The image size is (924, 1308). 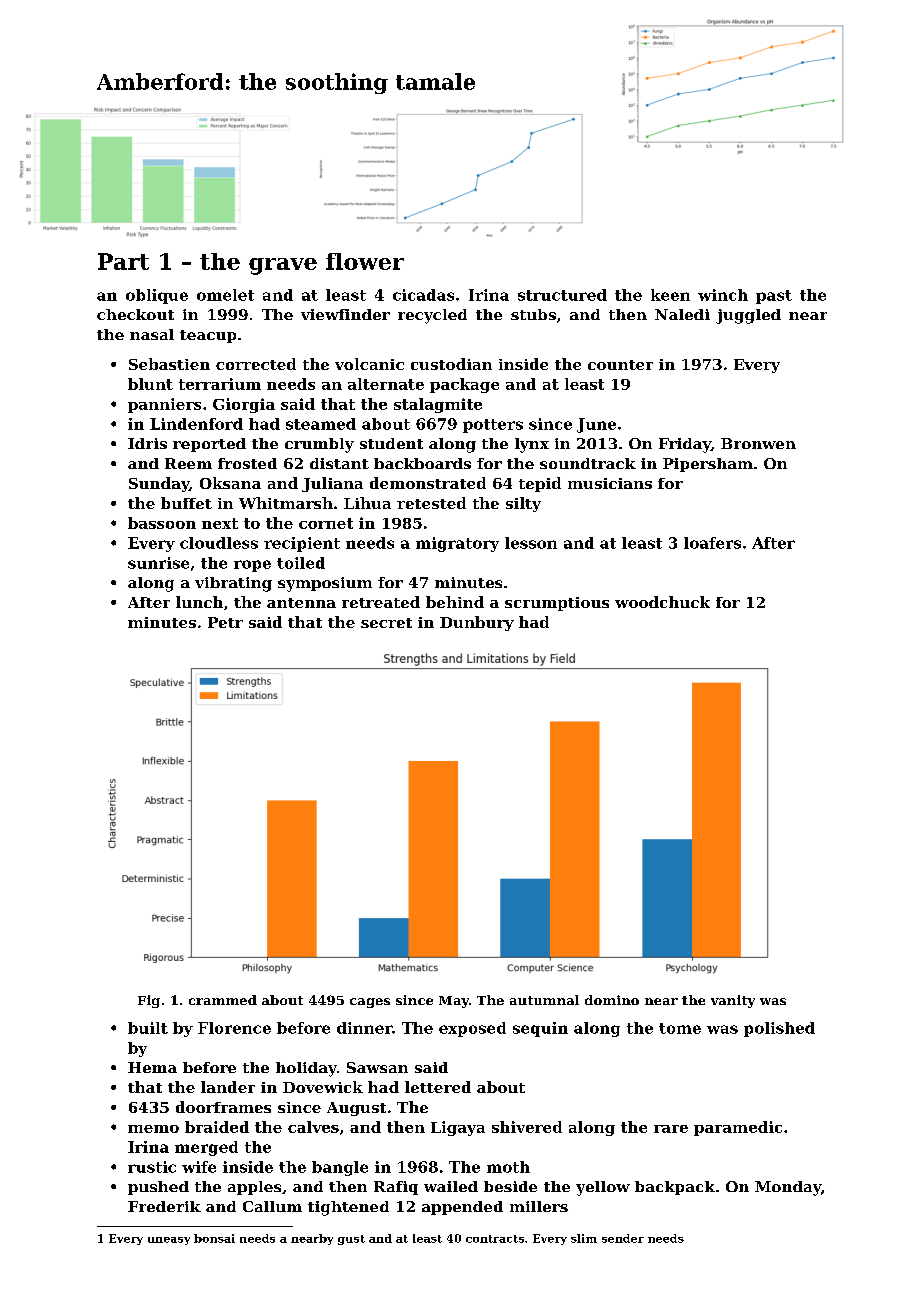 What do you see at coordinates (431, 503) in the screenshot?
I see `retested` at bounding box center [431, 503].
